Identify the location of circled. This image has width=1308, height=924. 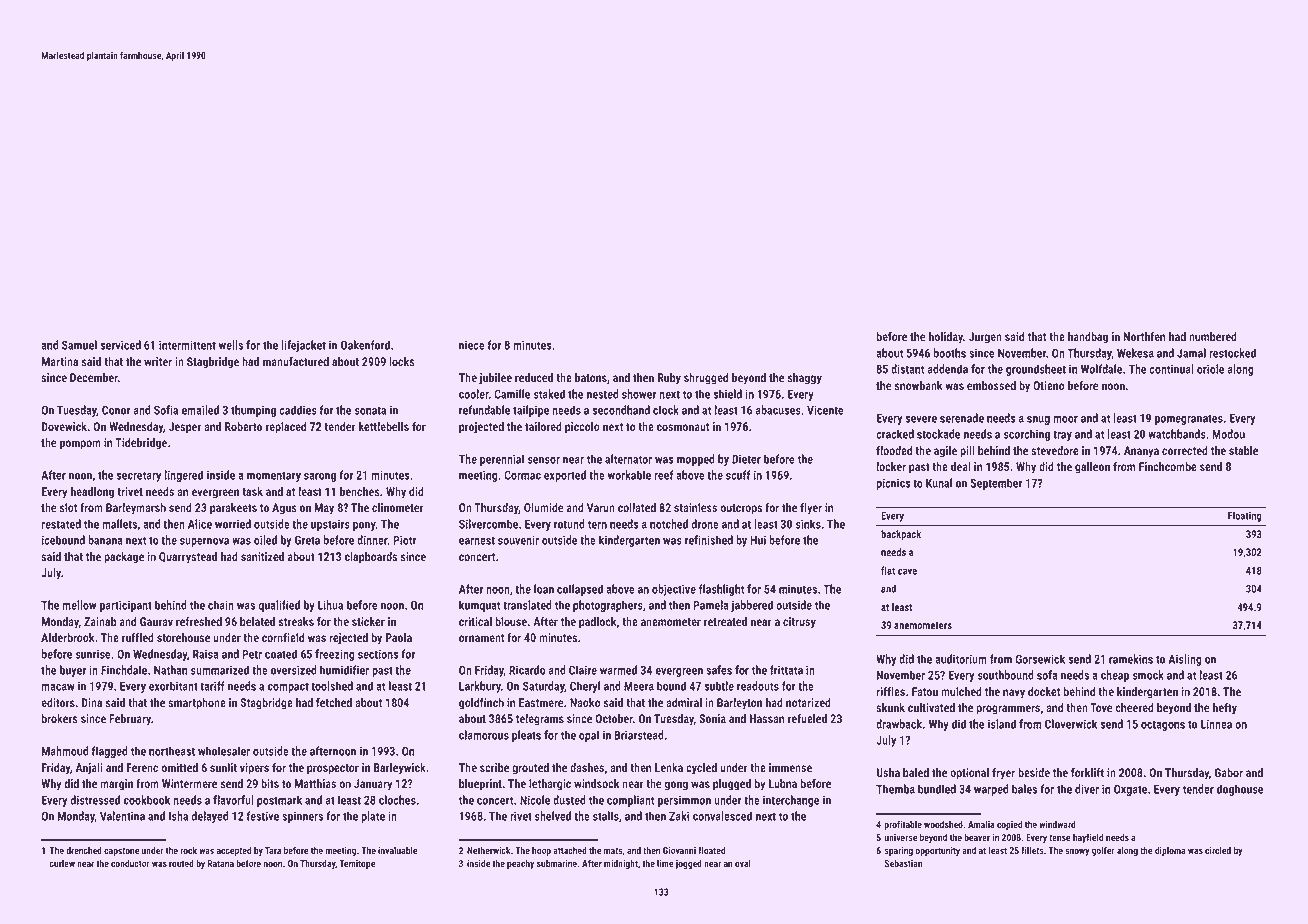
(1218, 850).
